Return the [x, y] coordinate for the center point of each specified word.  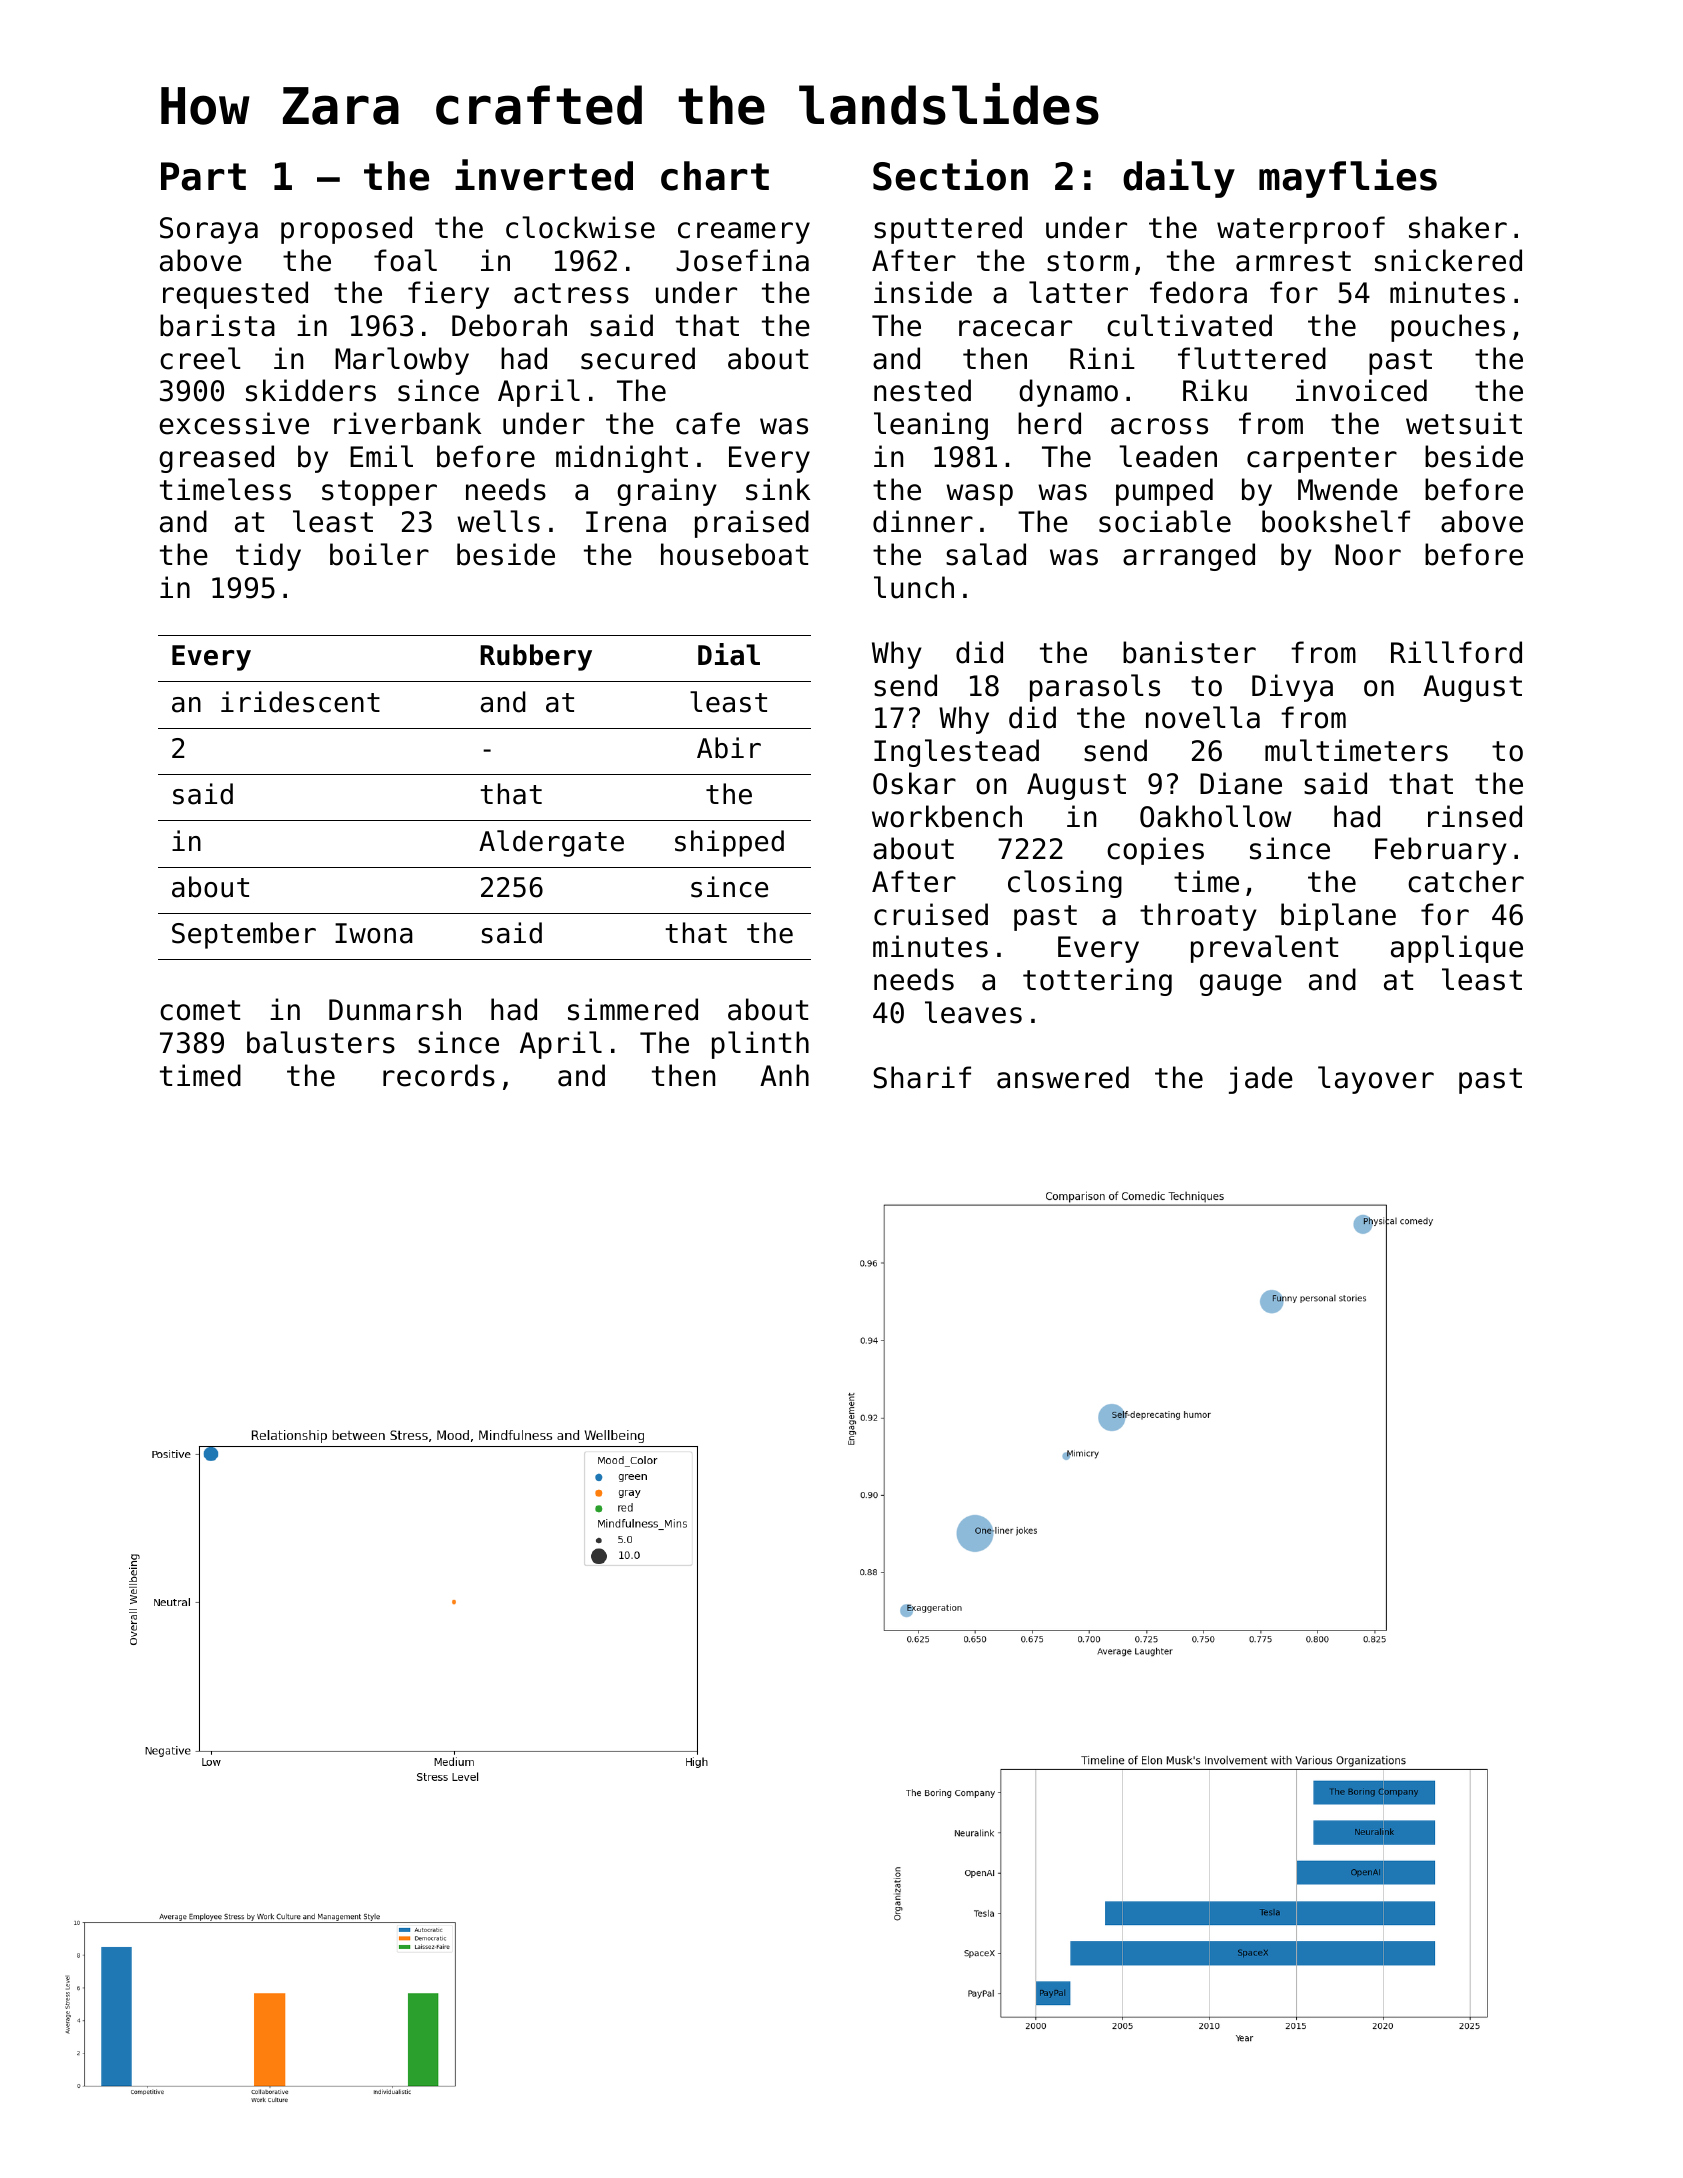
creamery [744, 233]
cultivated [1189, 325]
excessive [234, 423]
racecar [1015, 328]
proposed [346, 230]
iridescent [300, 702]
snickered [1448, 260]
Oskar [914, 783]
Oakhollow [1216, 816]
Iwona [374, 933]
